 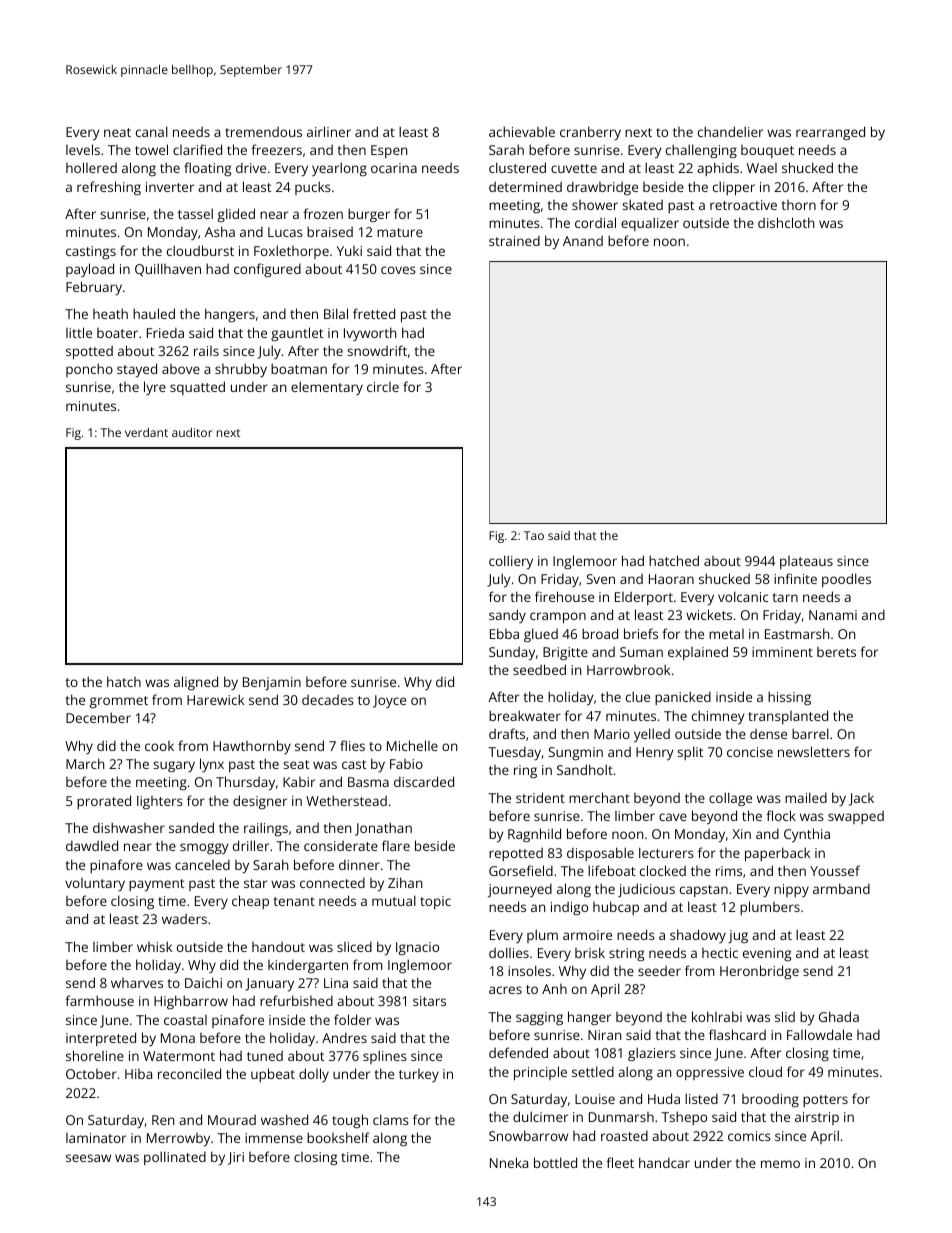 What do you see at coordinates (590, 133) in the screenshot?
I see `cranberry` at bounding box center [590, 133].
